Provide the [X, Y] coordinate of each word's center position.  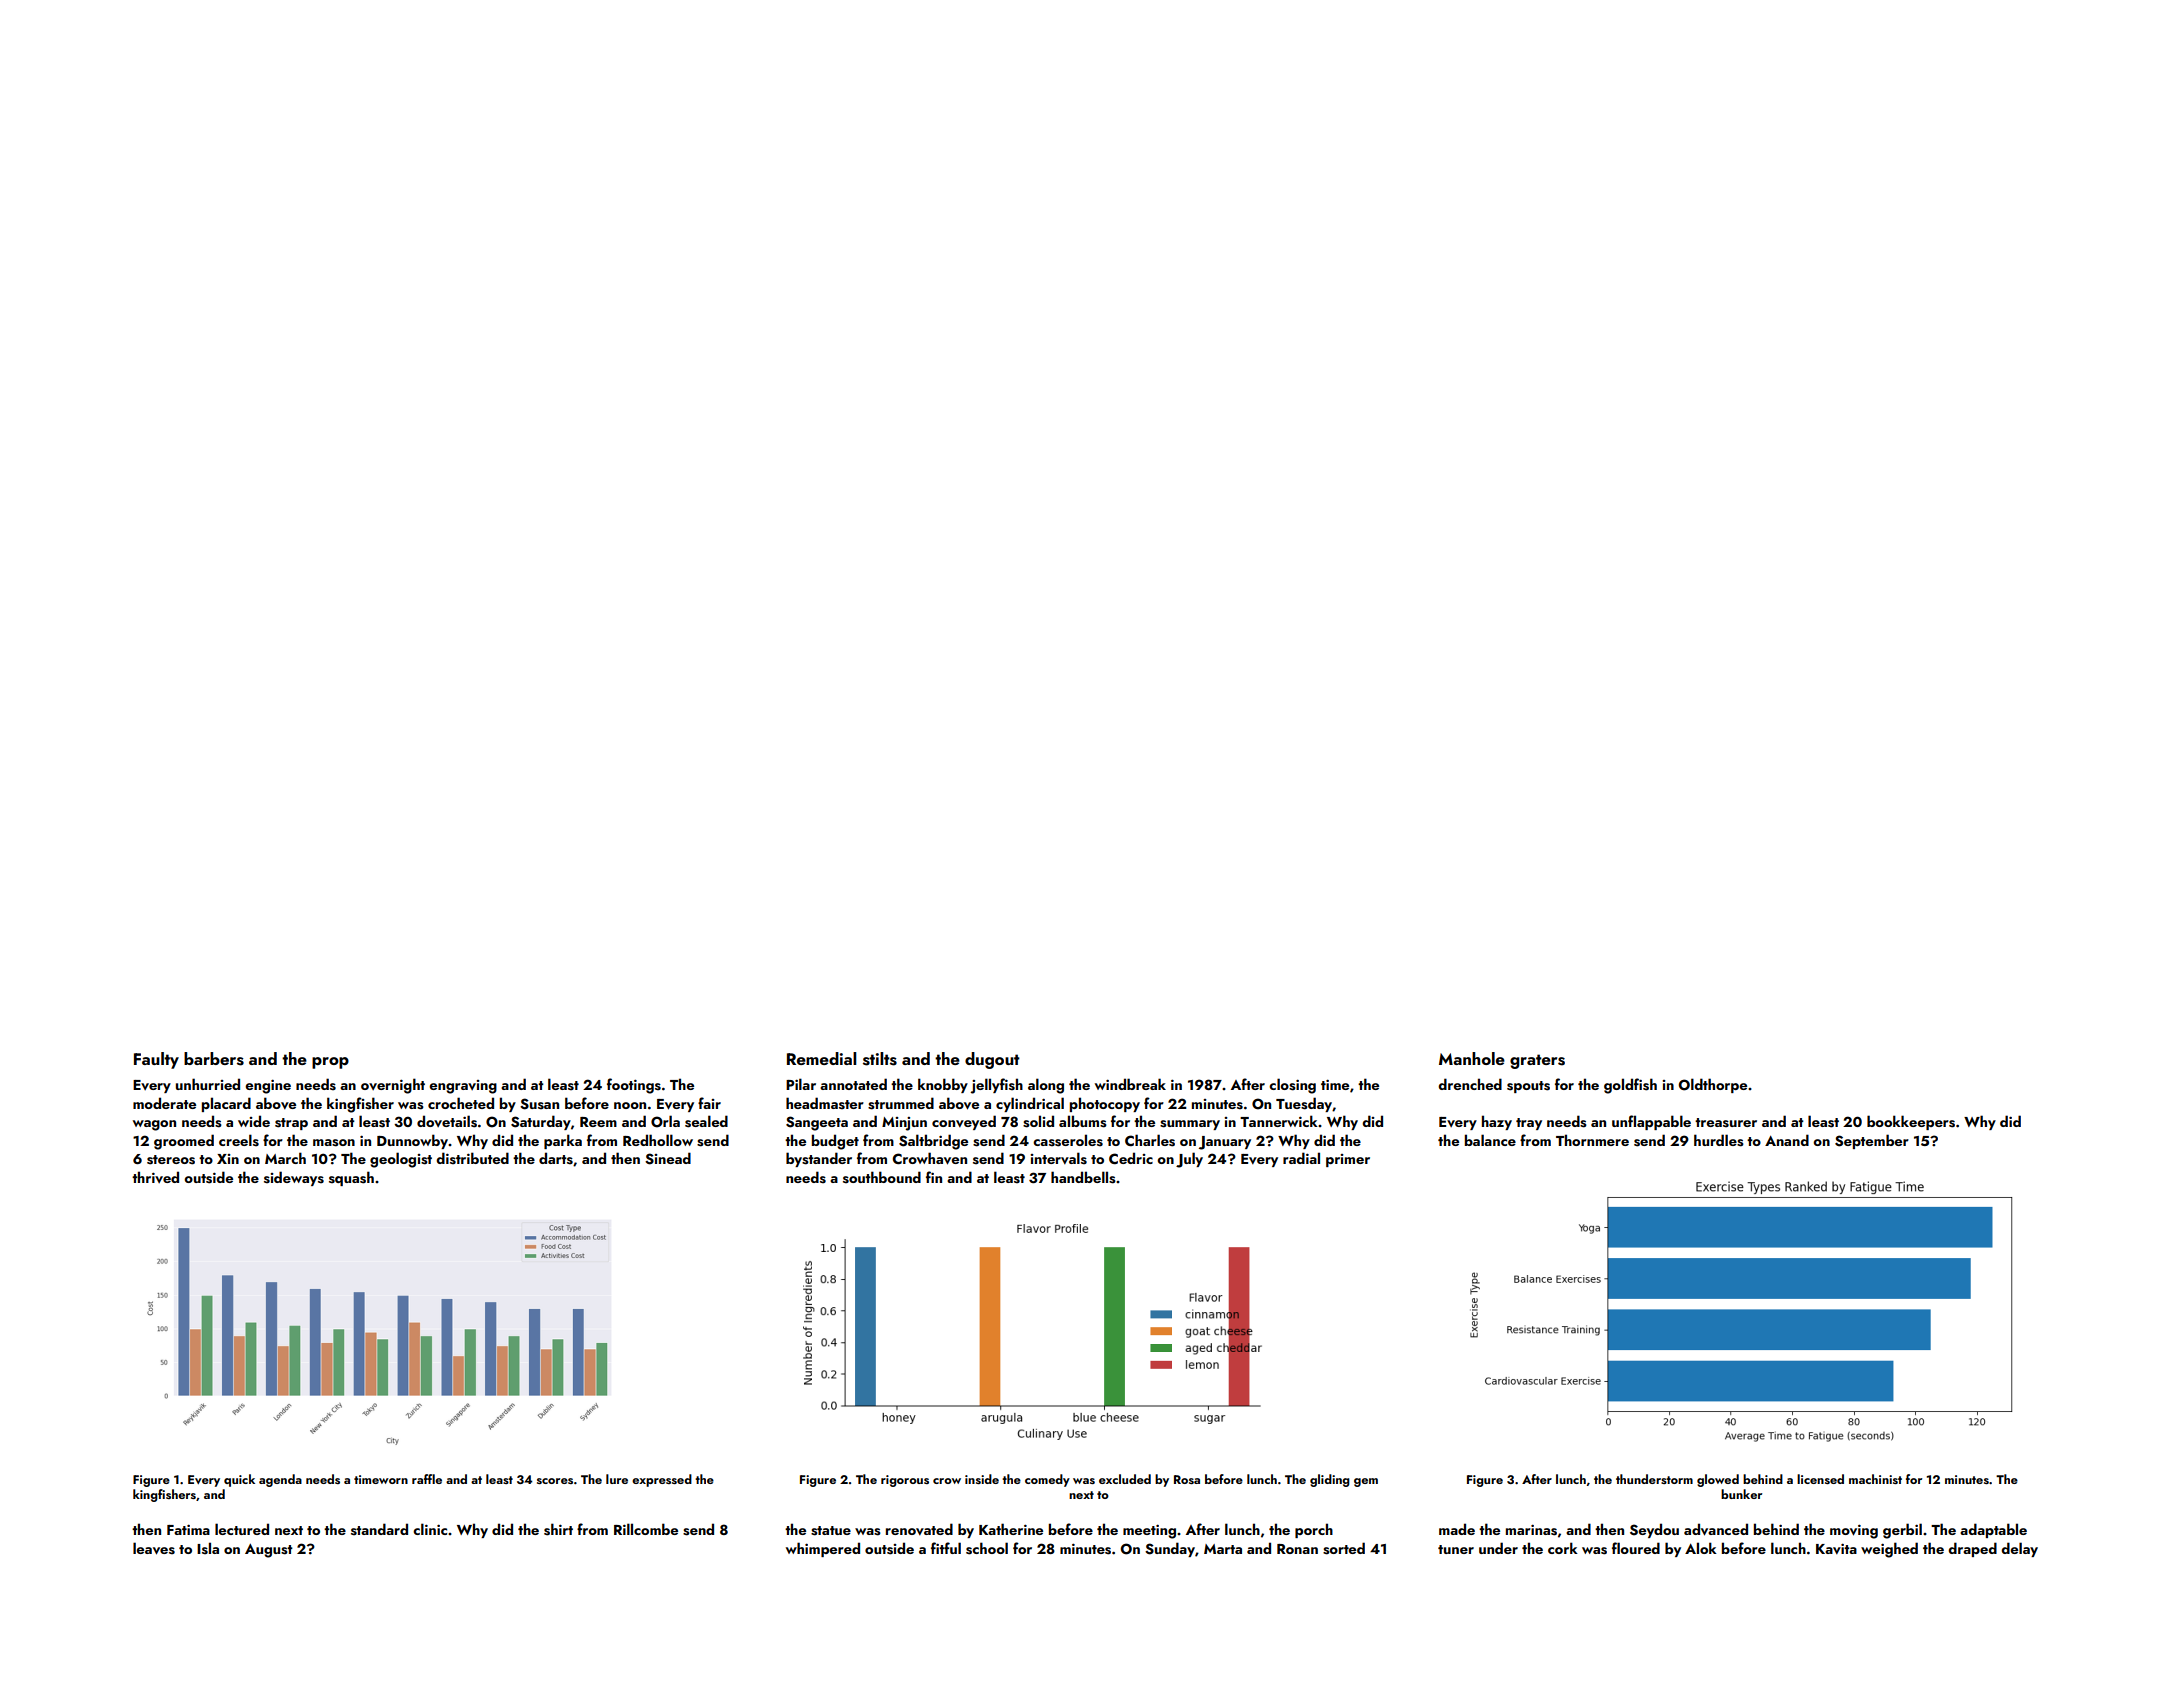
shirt [558, 1529]
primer [1348, 1160]
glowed [1718, 1480]
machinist [1875, 1479]
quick [239, 1480]
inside [982, 1479]
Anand [1787, 1140]
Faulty [156, 1060]
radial [1301, 1158]
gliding [1330, 1480]
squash [351, 1178]
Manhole [1472, 1058]
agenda [280, 1480]
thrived [155, 1177]
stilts [880, 1059]
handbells [1083, 1177]
